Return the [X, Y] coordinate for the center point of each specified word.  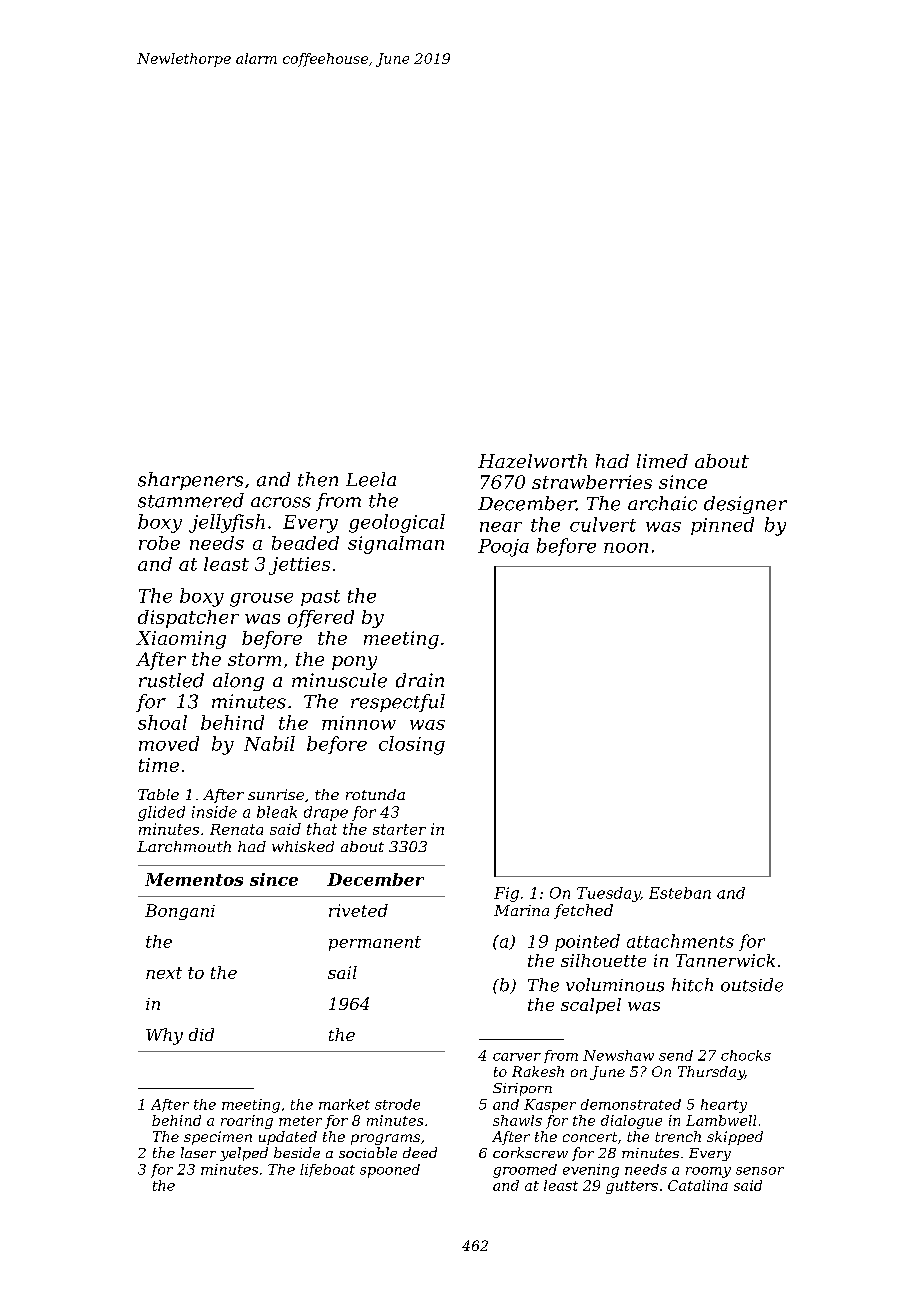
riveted [358, 910]
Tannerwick [725, 960]
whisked [303, 846]
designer [745, 505]
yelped [244, 1154]
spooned [390, 1171]
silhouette [603, 960]
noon [626, 548]
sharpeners [190, 481]
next [164, 973]
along [238, 682]
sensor [760, 1171]
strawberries [592, 482]
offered [321, 619]
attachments [680, 941]
